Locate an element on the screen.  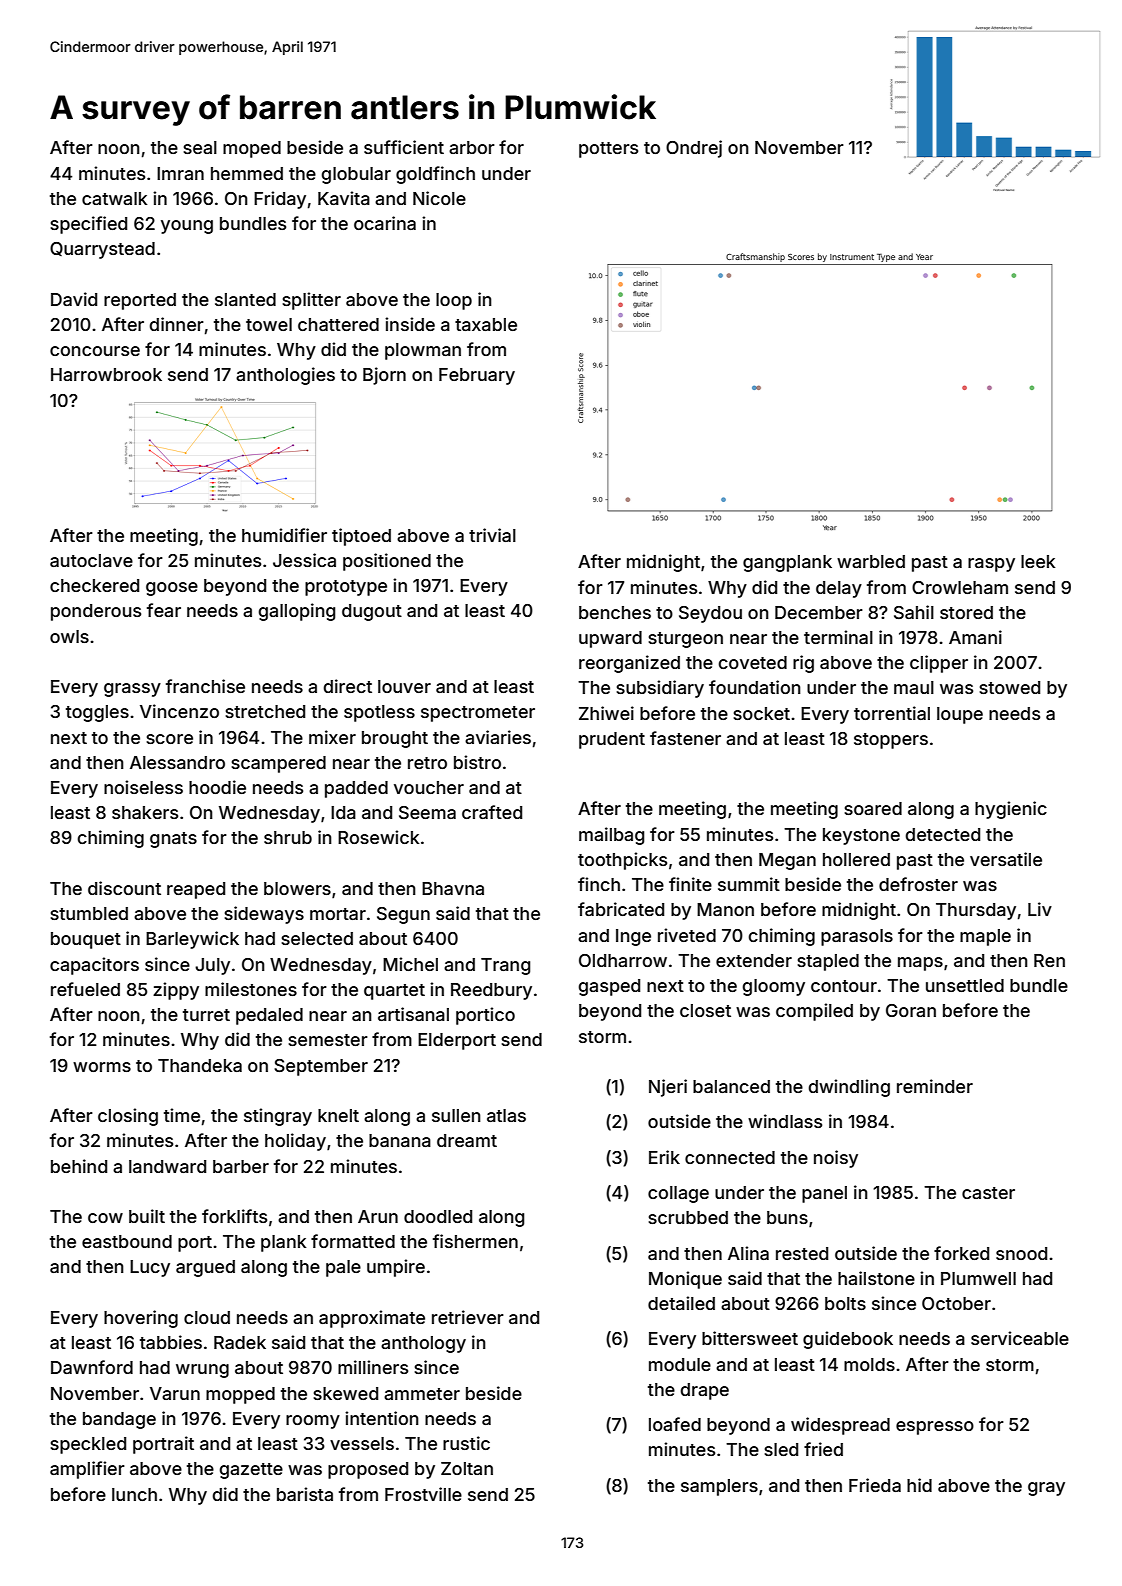
catwalk is located at coordinates (114, 198).
